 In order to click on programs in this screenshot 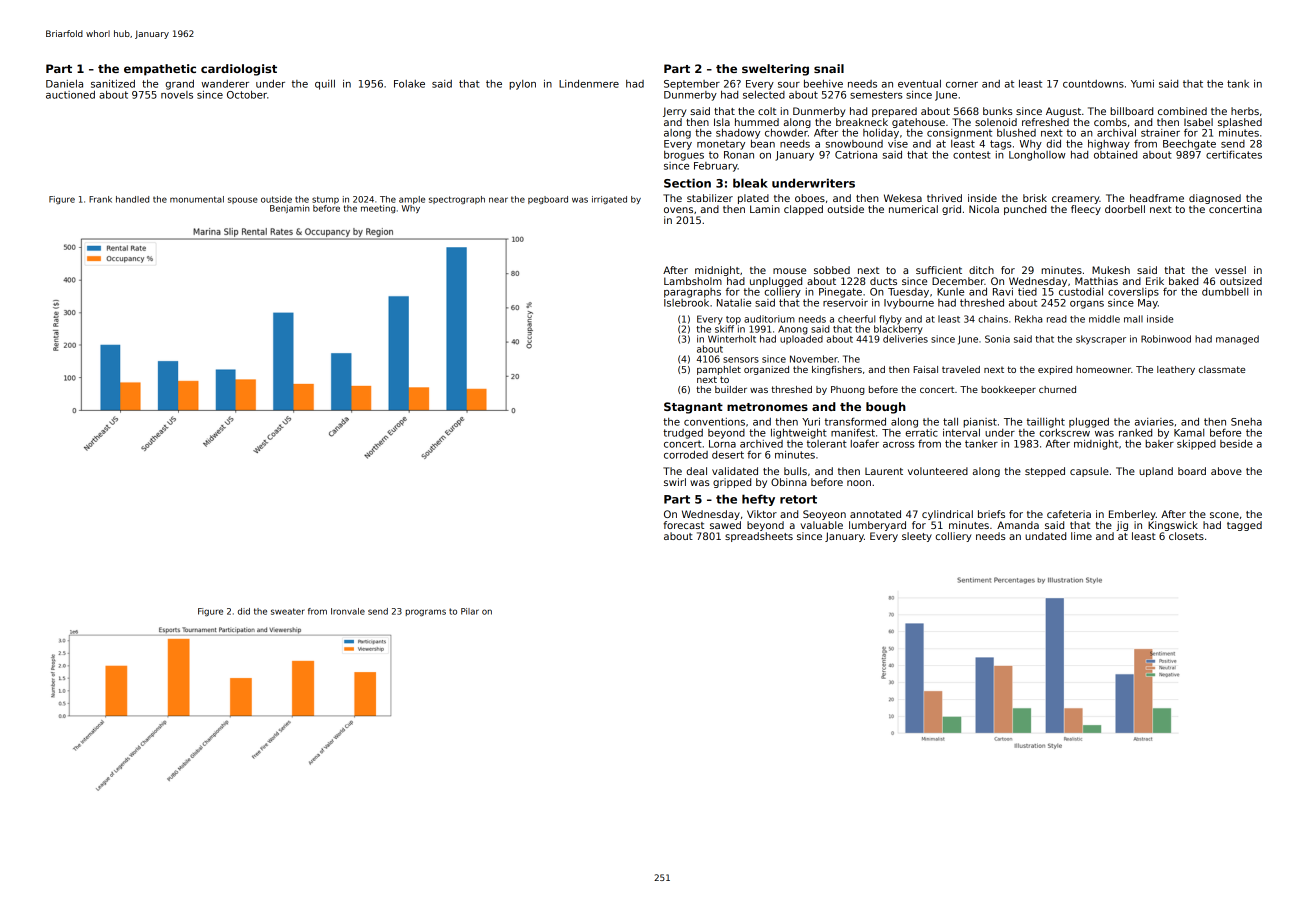, I will do `click(426, 613)`.
